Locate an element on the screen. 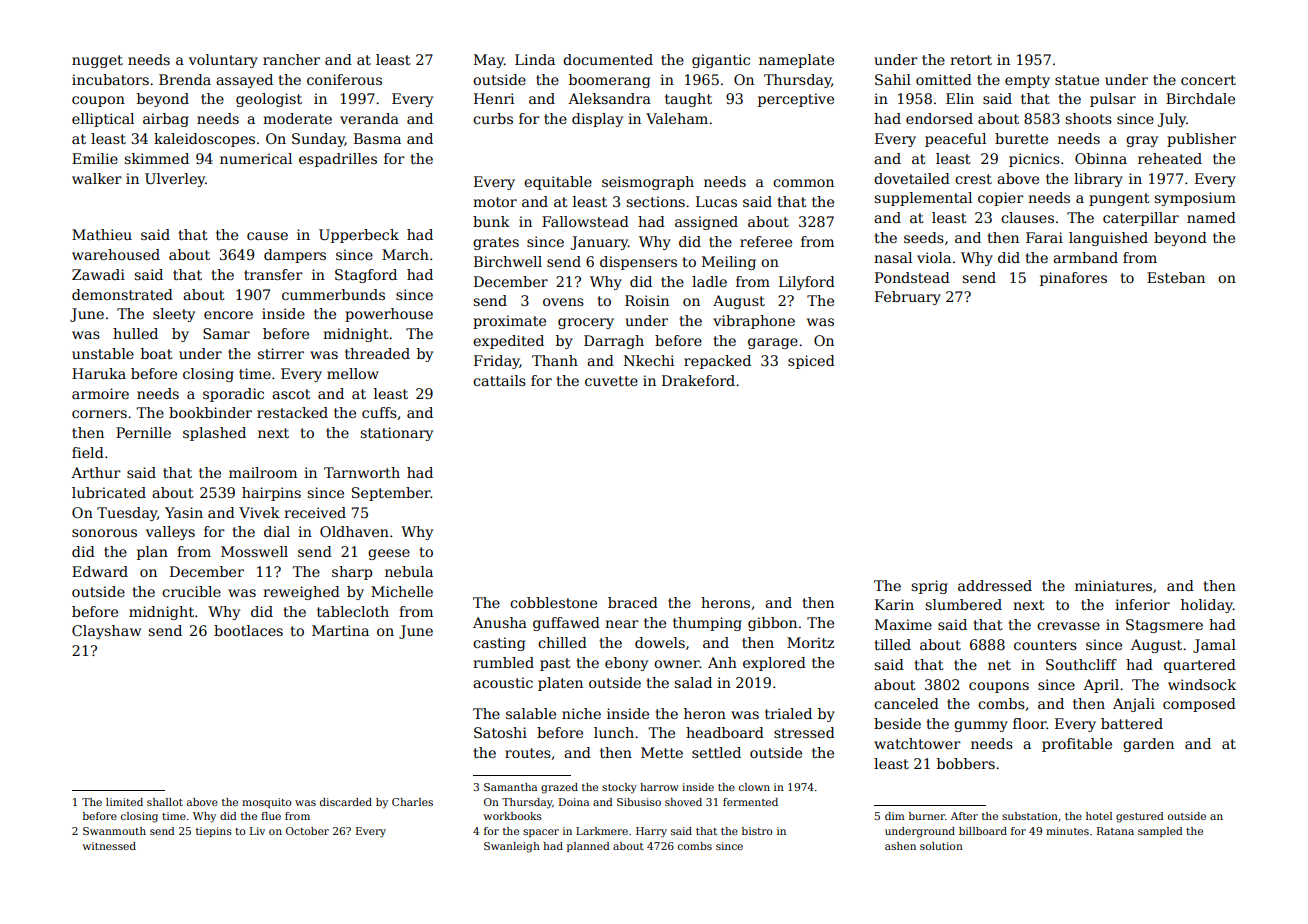 The image size is (1308, 924). headboard is located at coordinates (725, 732).
